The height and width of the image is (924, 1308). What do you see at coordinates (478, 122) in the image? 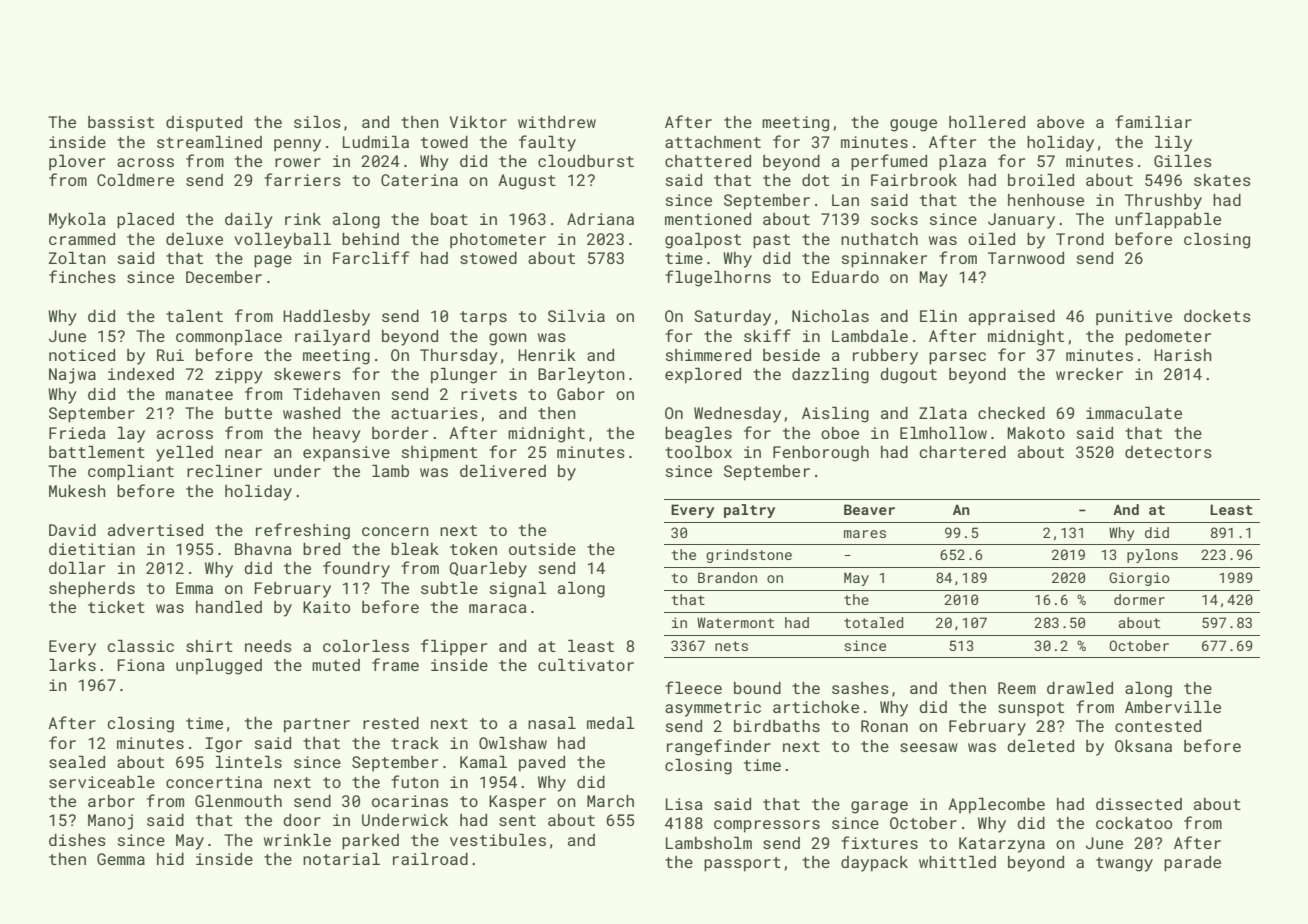
I see `Viktor` at bounding box center [478, 122].
